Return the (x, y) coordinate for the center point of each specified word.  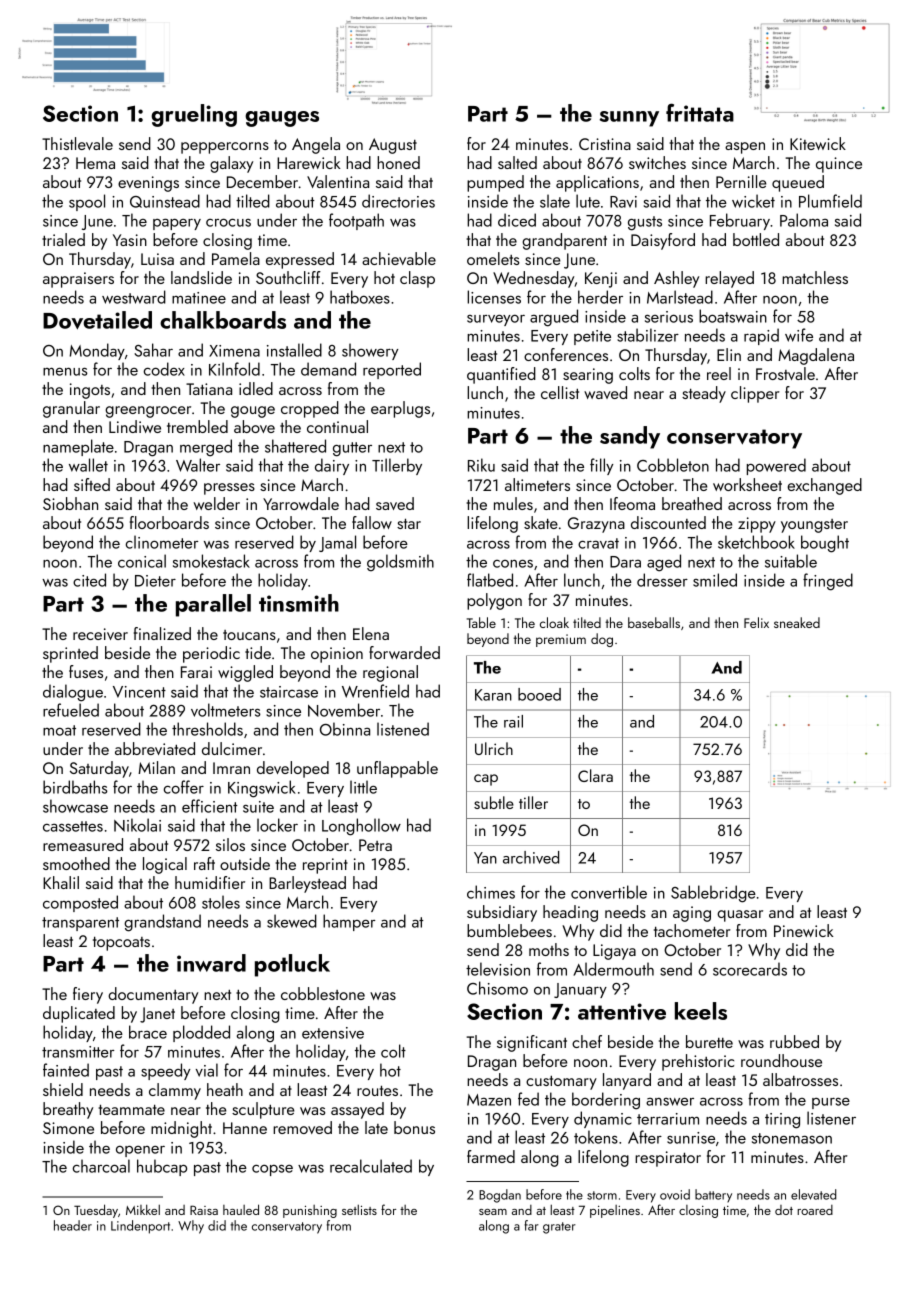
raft (204, 863)
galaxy (231, 164)
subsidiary (502, 913)
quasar (740, 916)
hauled (241, 1209)
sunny (629, 119)
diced (517, 220)
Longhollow (361, 827)
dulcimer (232, 748)
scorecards (750, 969)
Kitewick (818, 143)
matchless (815, 277)
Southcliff (288, 277)
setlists (359, 1209)
